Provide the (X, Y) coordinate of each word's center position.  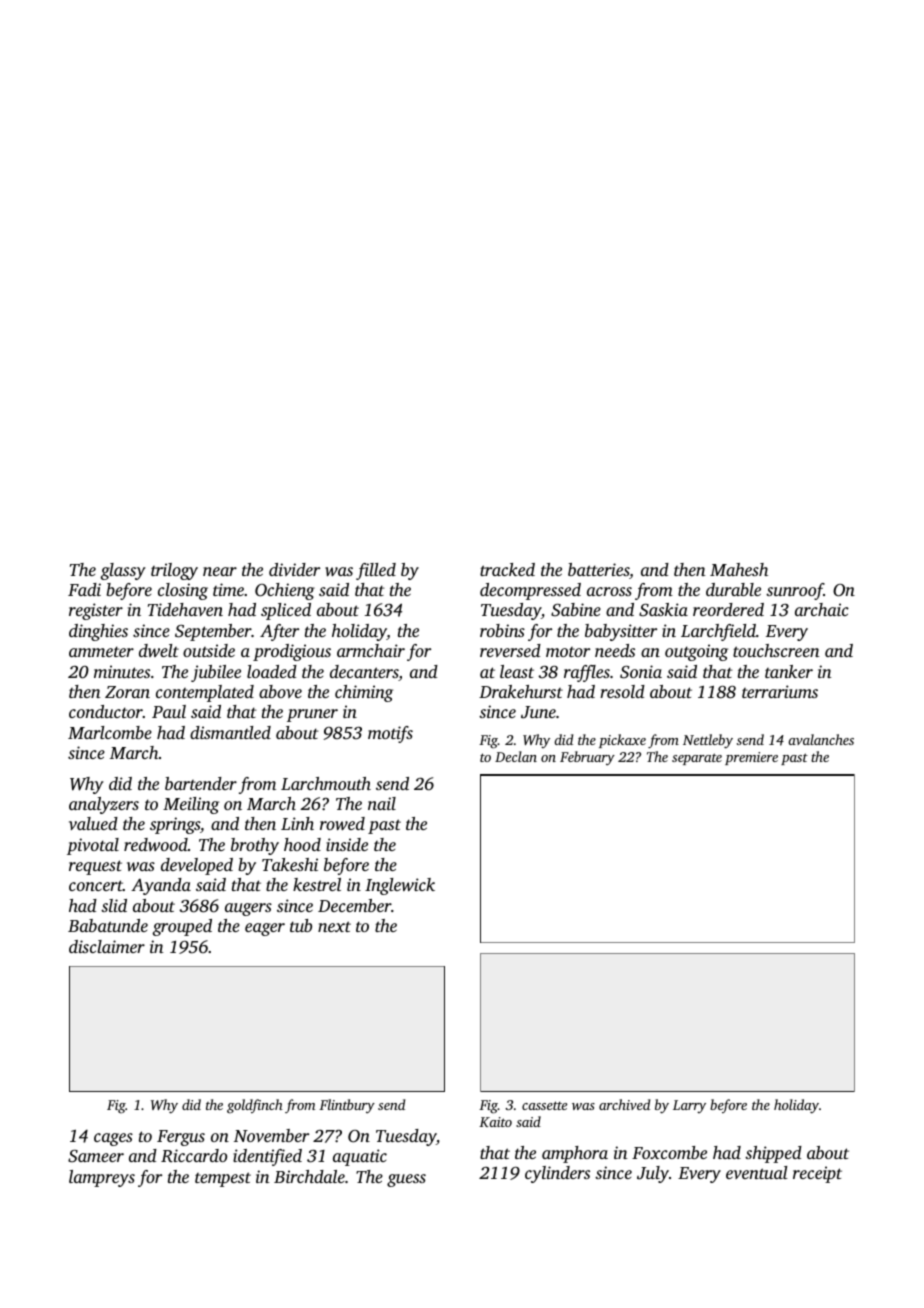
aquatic (360, 1157)
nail (382, 803)
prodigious (292, 652)
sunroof (795, 591)
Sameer (96, 1156)
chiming (364, 693)
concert (96, 885)
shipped (773, 1154)
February (587, 758)
